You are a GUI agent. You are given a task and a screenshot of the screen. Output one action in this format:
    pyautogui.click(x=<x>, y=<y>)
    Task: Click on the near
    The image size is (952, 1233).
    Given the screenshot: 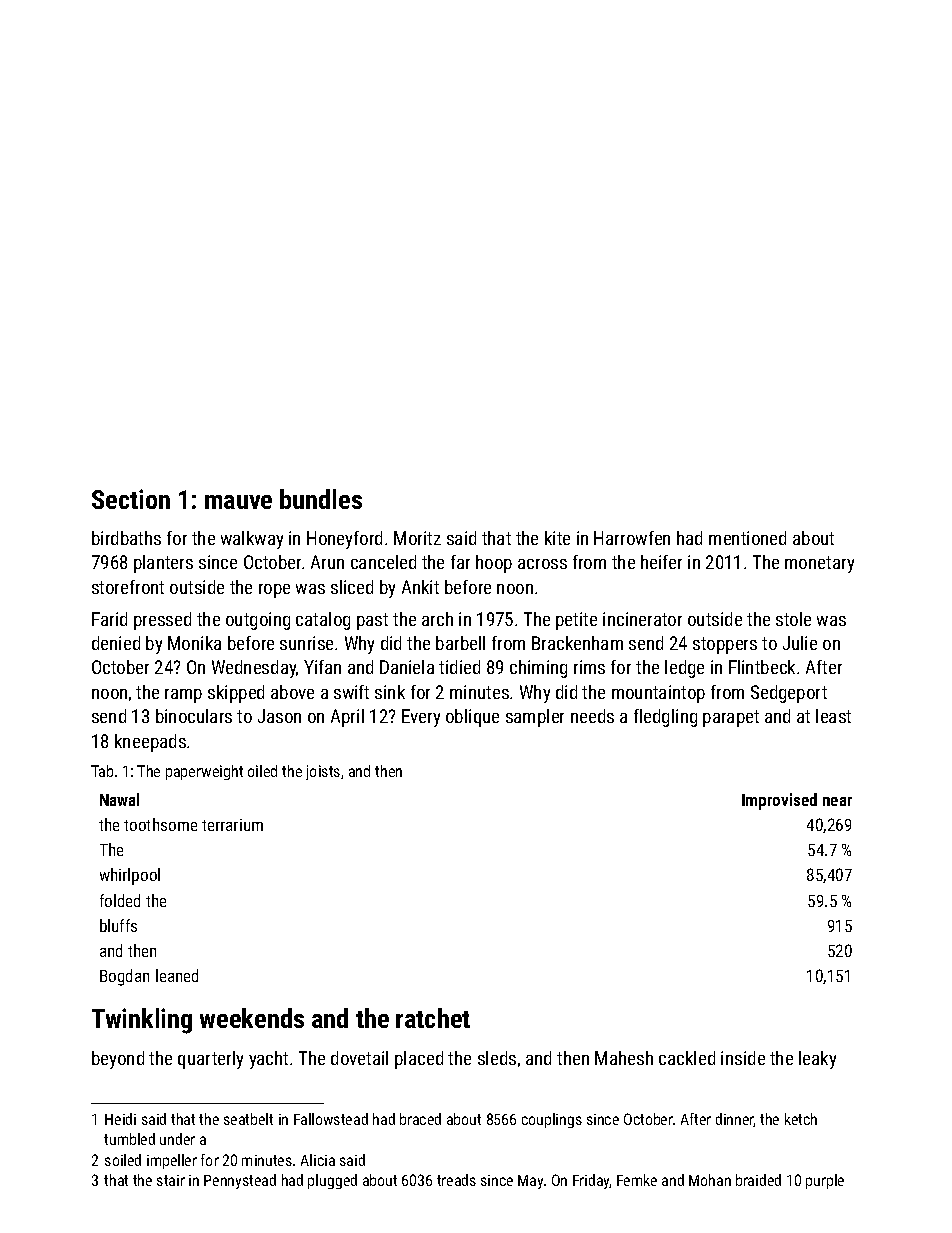 What is the action you would take?
    pyautogui.click(x=837, y=801)
